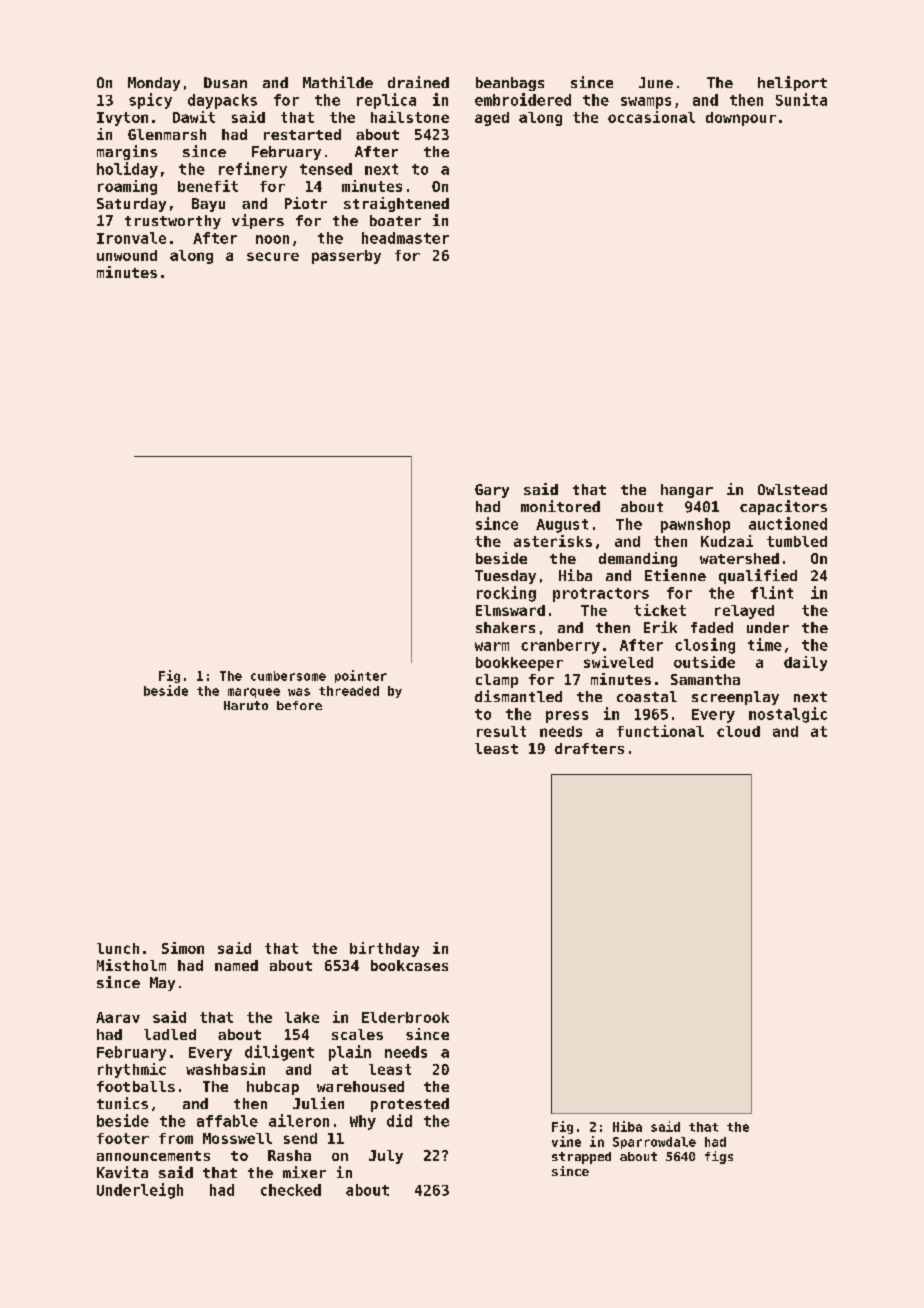 The height and width of the page is (1308, 924). What do you see at coordinates (183, 948) in the page?
I see `Simon` at bounding box center [183, 948].
